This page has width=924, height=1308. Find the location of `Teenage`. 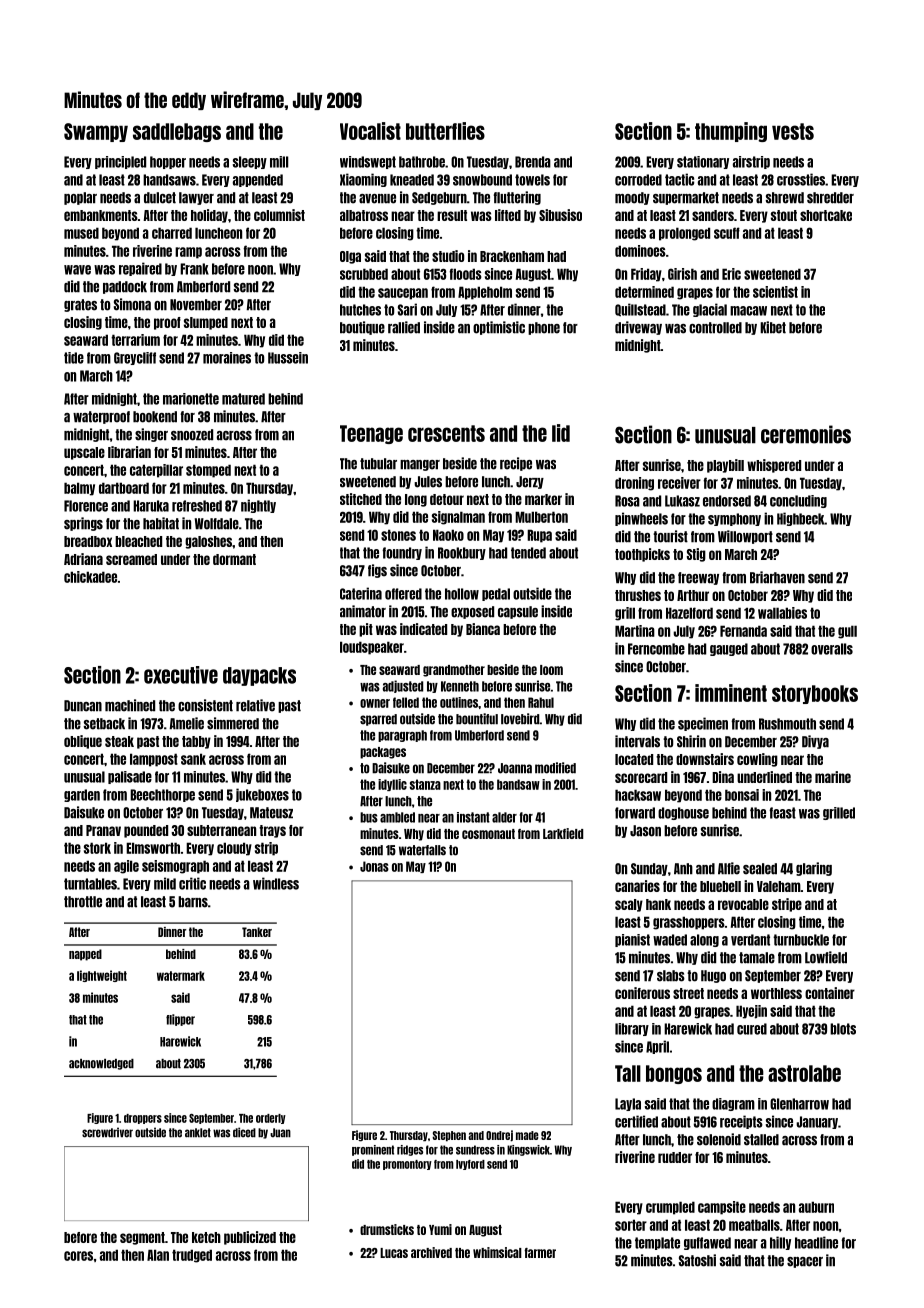

Teenage is located at coordinates (371, 434).
